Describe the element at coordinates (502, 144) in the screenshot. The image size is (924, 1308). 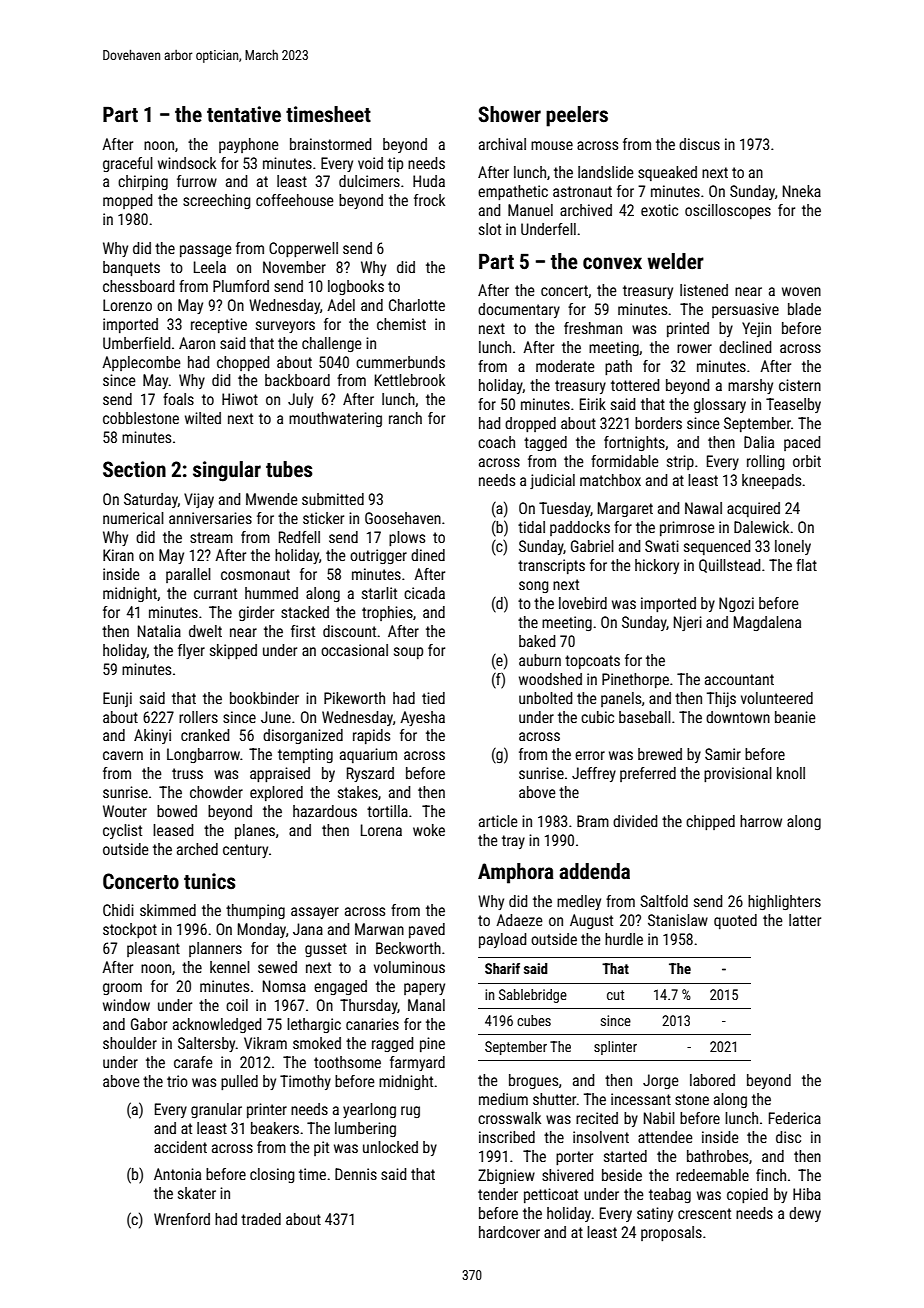
I see `archival` at that location.
